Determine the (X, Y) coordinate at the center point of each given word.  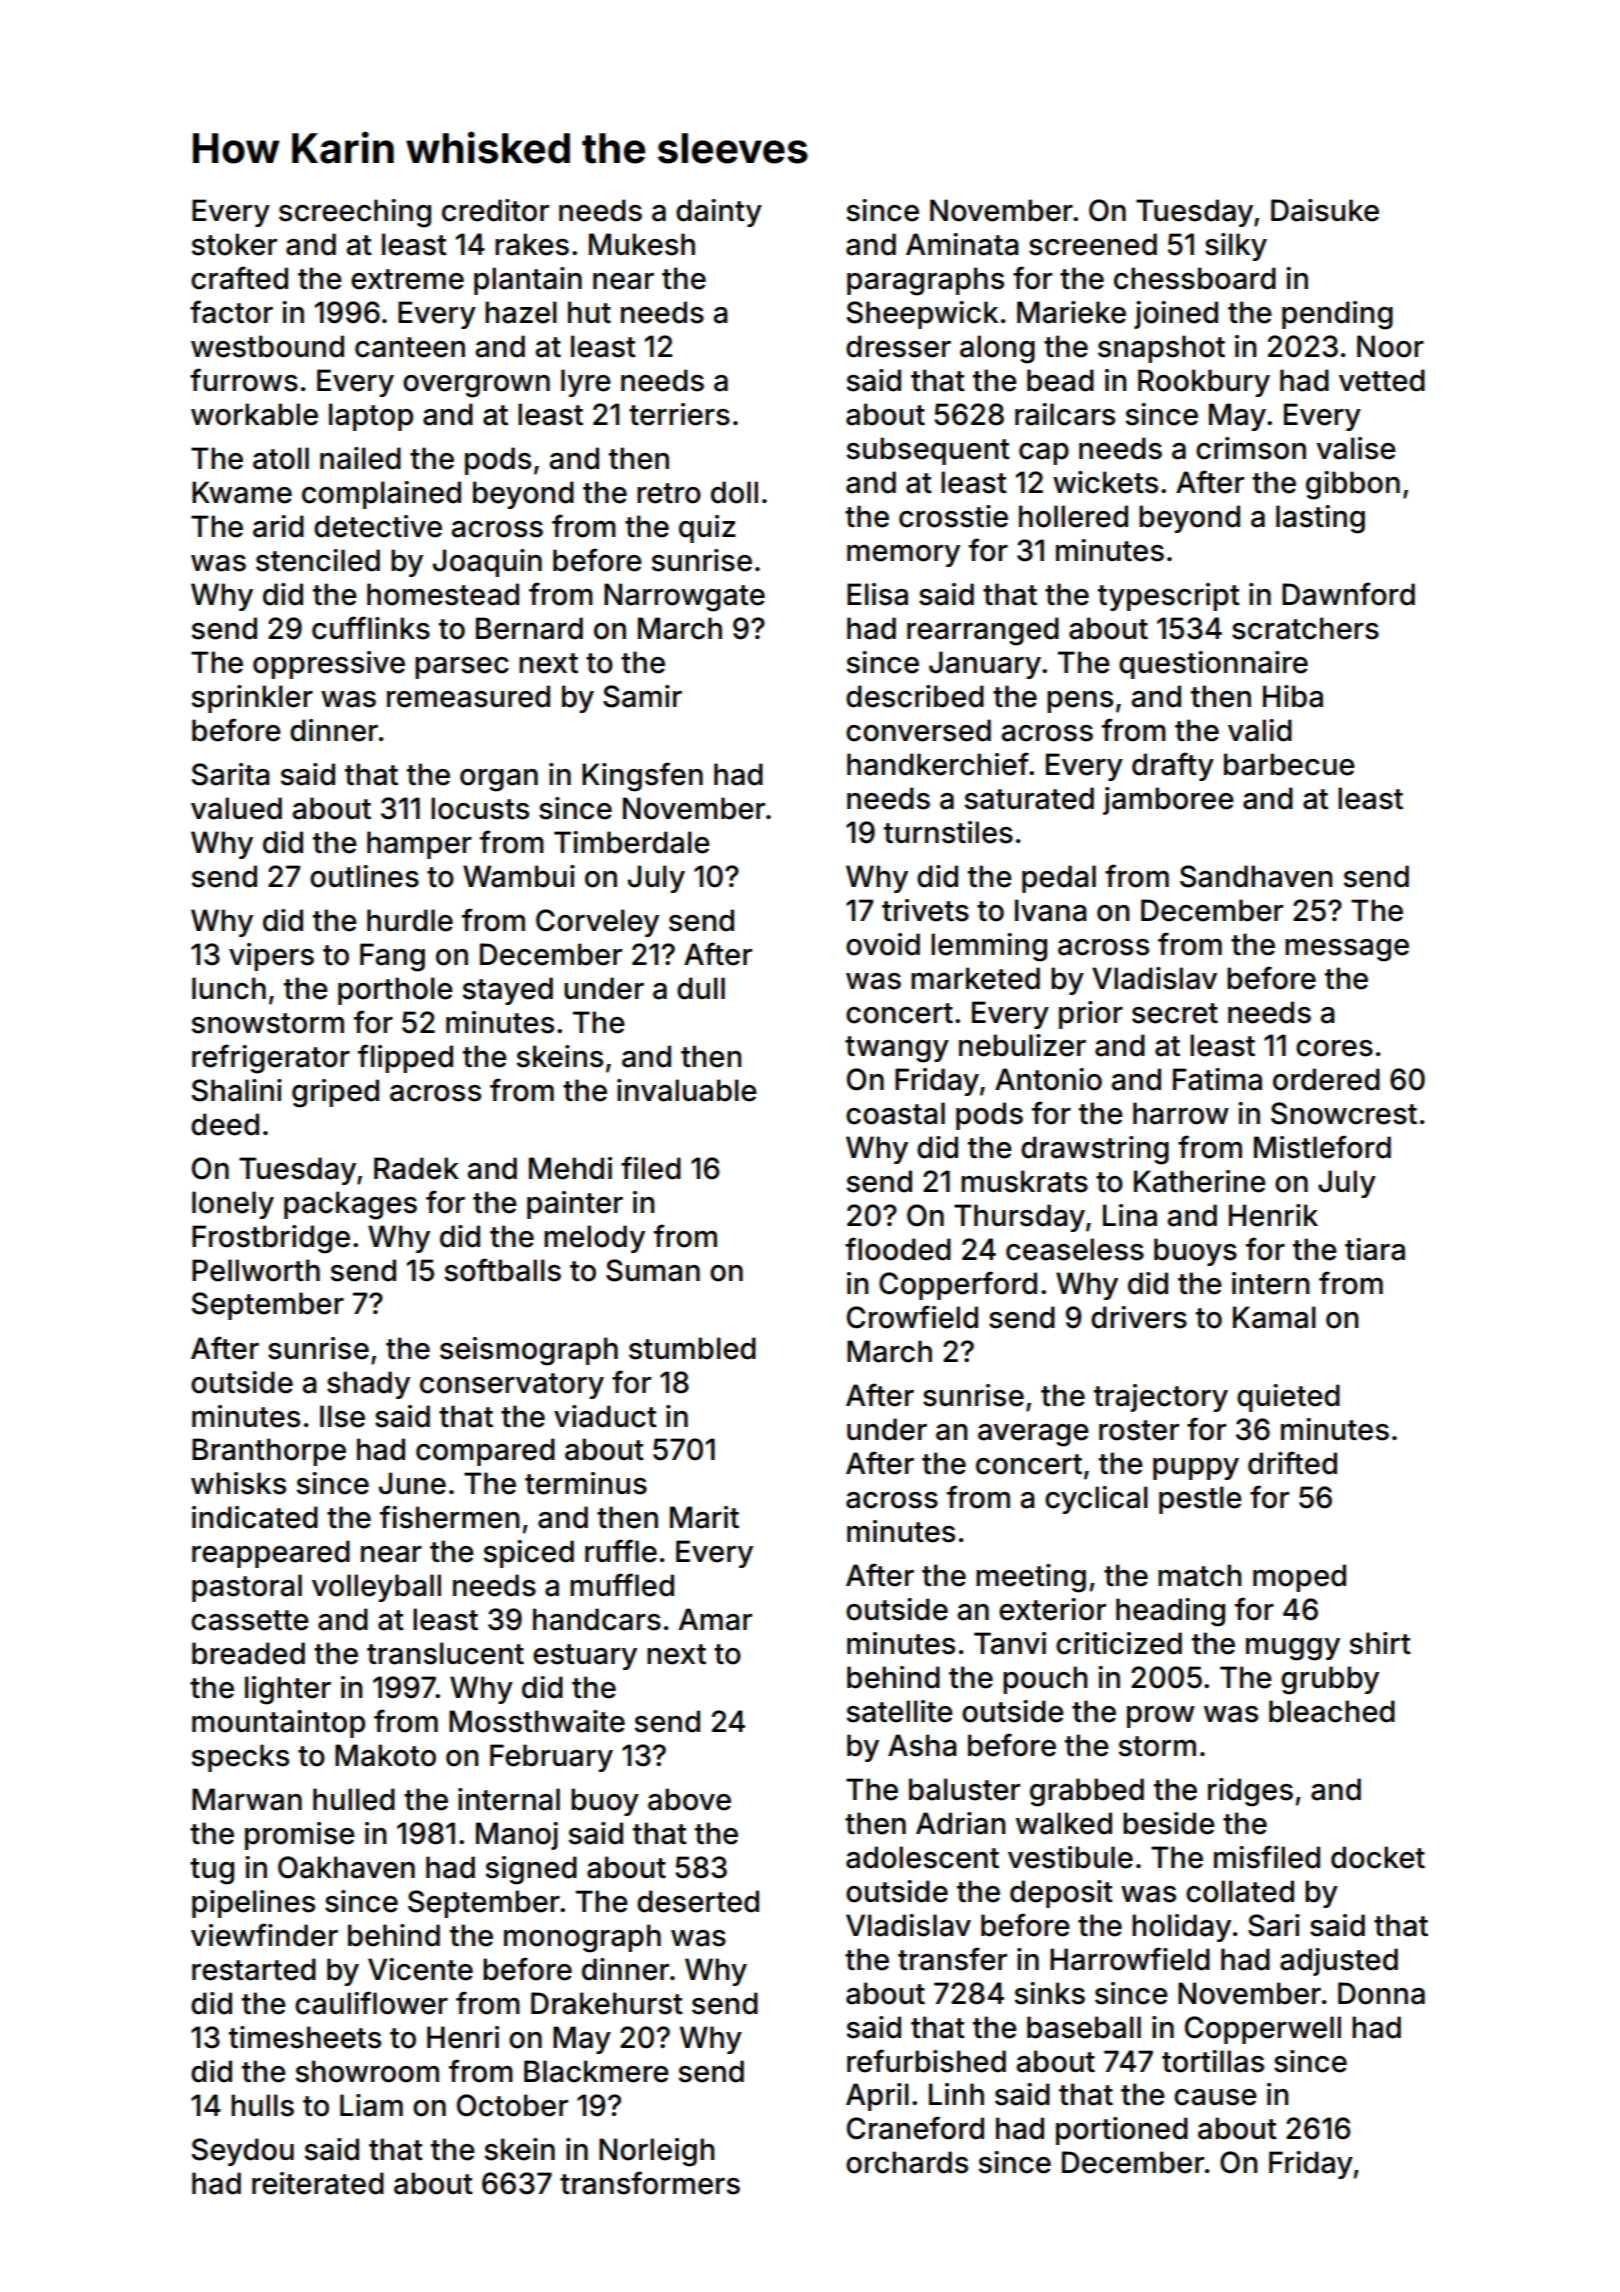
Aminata (962, 244)
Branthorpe (269, 1452)
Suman (653, 1270)
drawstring (1095, 1150)
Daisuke (1325, 210)
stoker (234, 244)
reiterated (318, 2183)
